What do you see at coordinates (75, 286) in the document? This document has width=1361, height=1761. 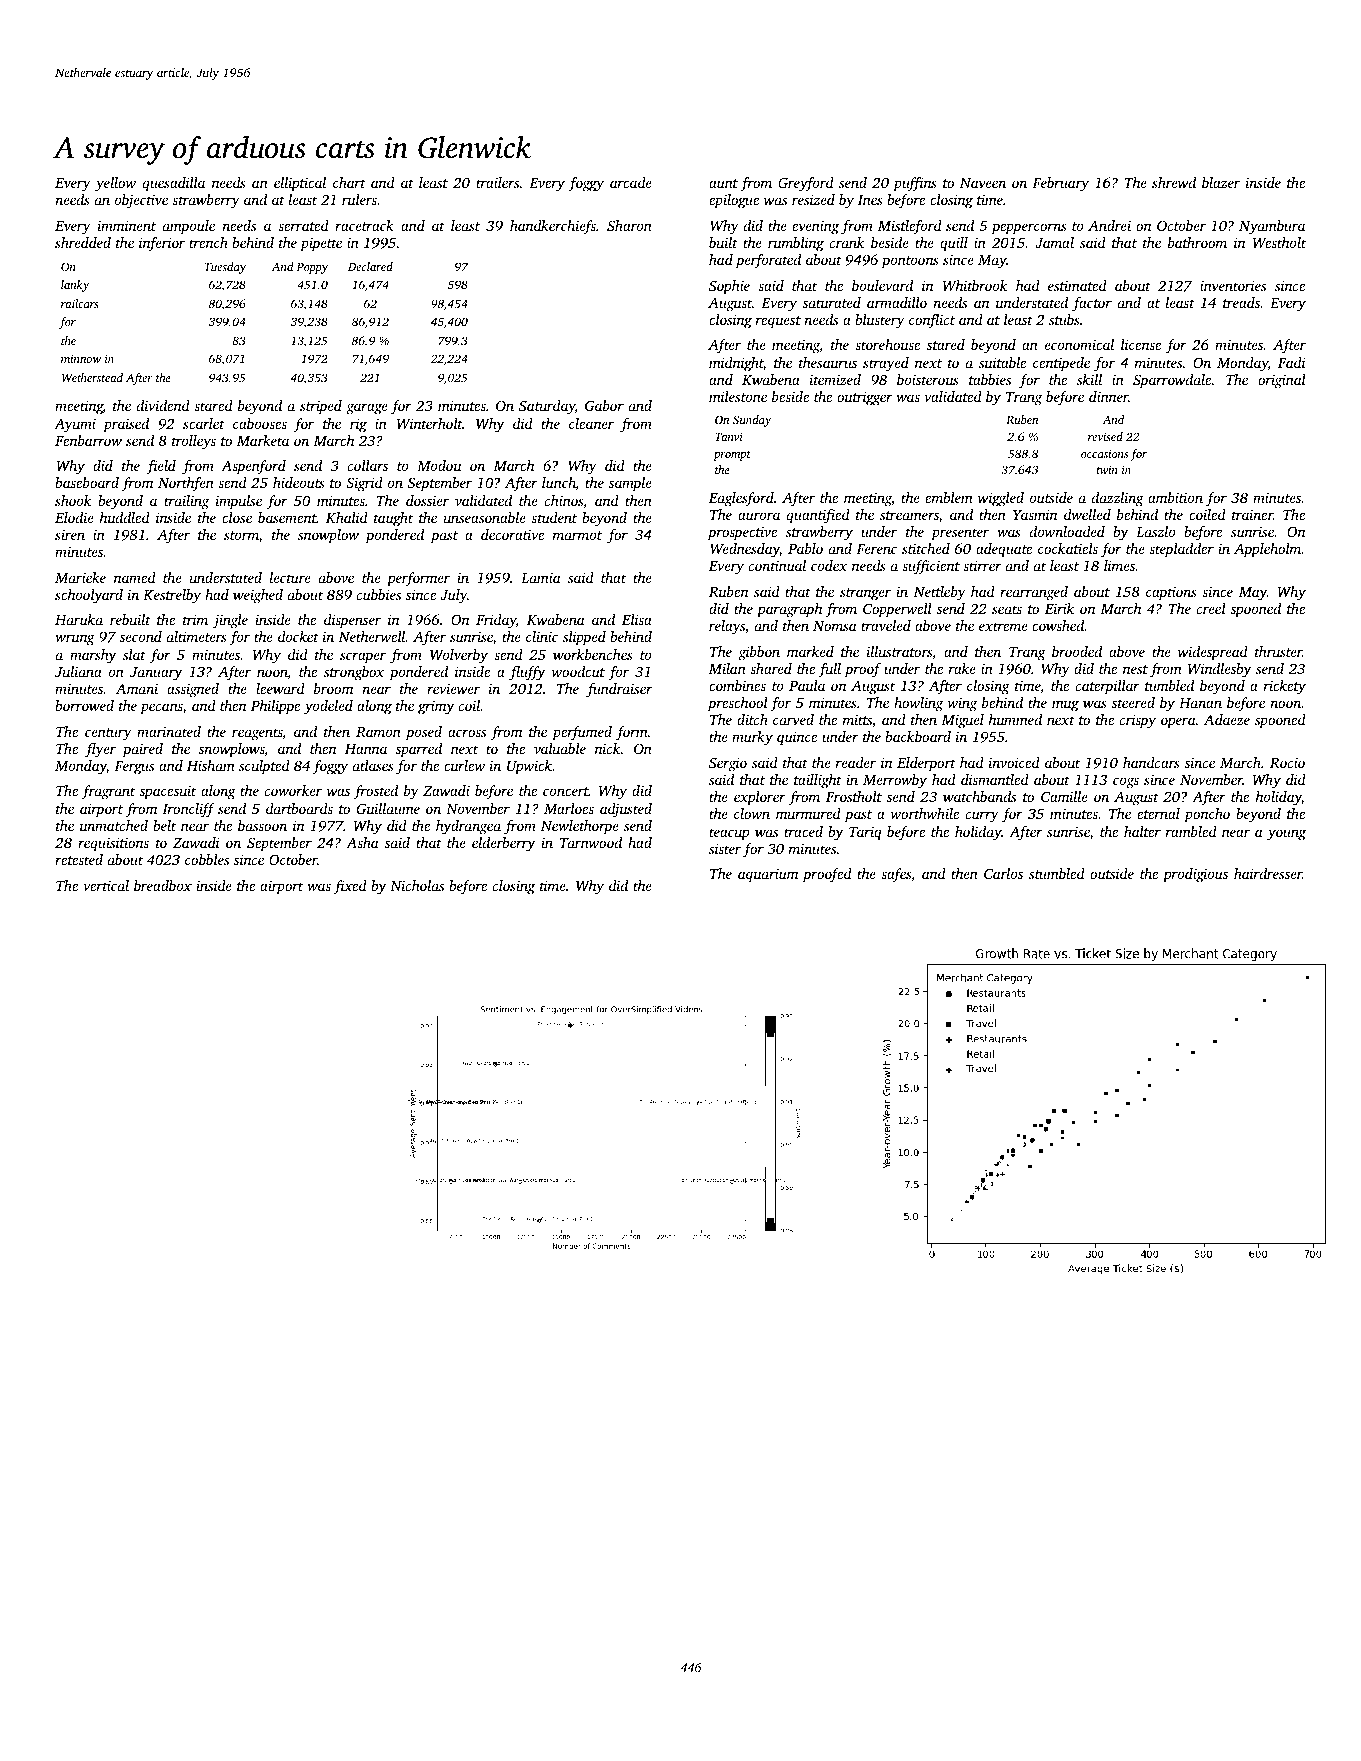 I see `lanky` at bounding box center [75, 286].
